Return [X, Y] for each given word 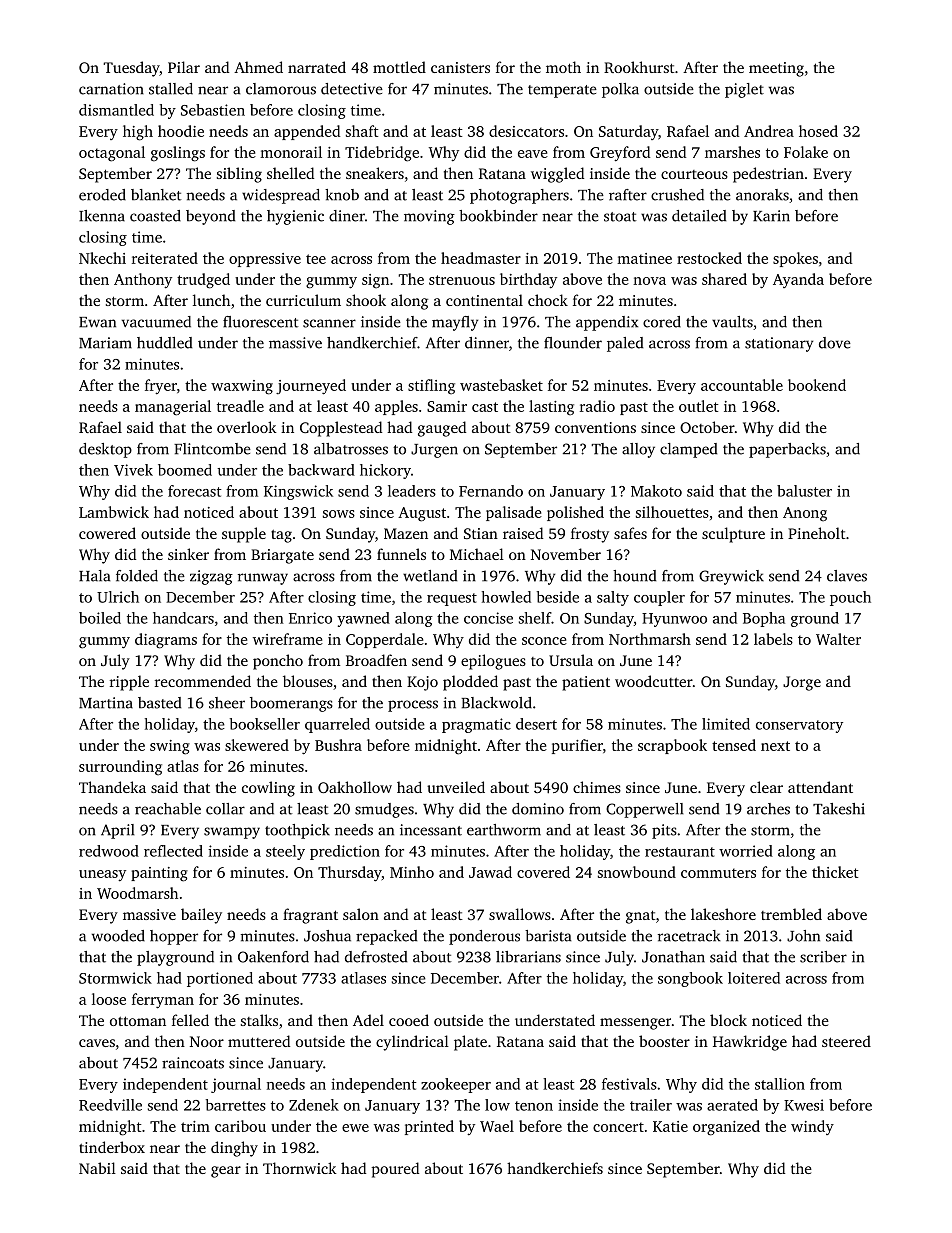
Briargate [282, 556]
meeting [776, 69]
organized [726, 1128]
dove [835, 343]
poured [395, 1170]
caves [97, 1043]
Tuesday [131, 69]
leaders [412, 491]
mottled [399, 67]
